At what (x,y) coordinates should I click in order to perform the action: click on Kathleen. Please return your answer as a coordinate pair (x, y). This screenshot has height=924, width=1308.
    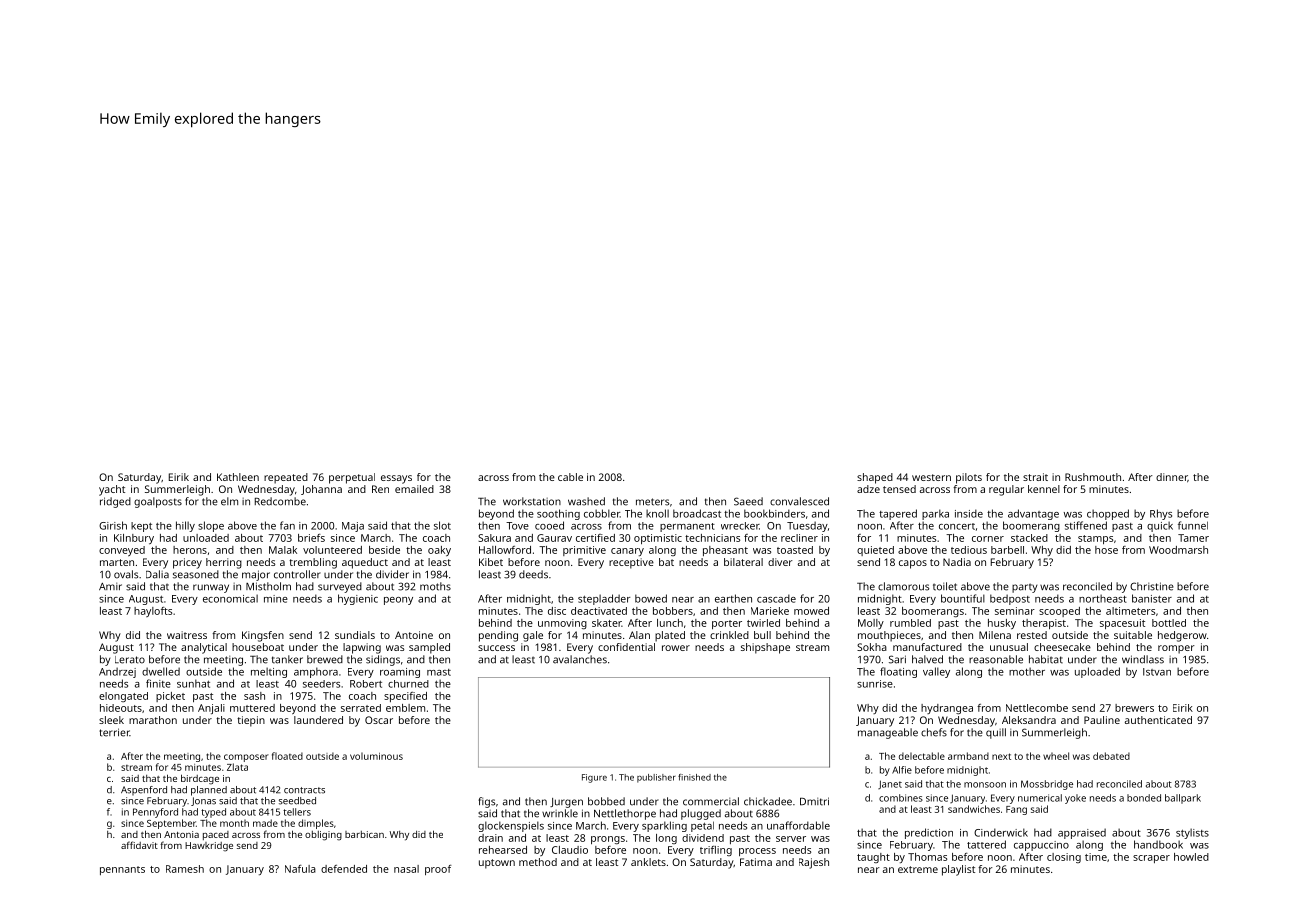
    Looking at the image, I should click on (238, 477).
